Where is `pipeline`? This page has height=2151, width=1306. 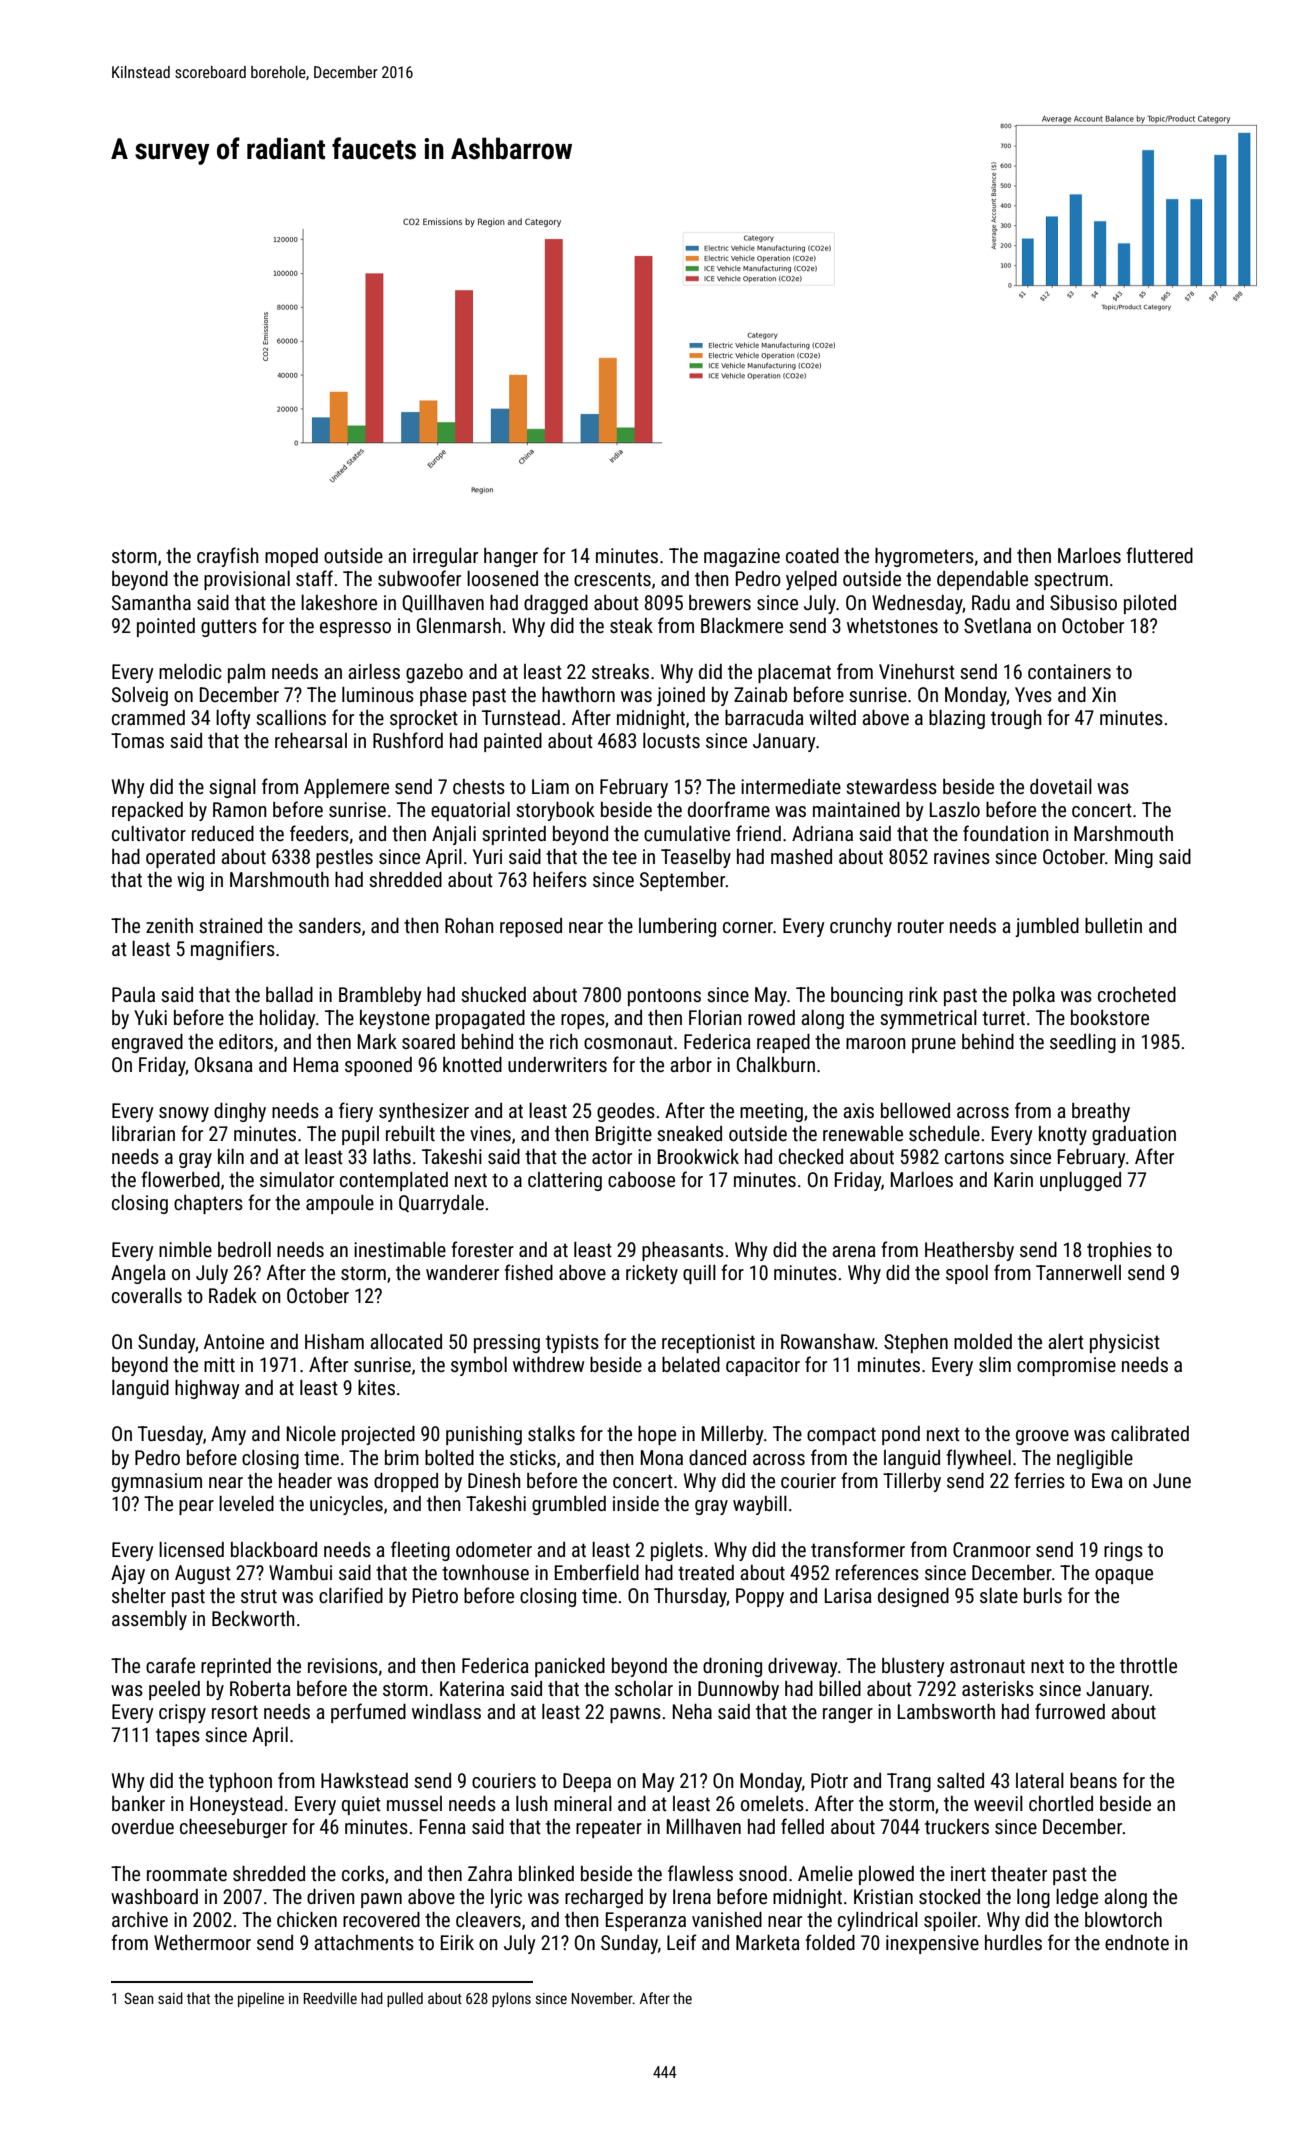 pipeline is located at coordinates (261, 1999).
